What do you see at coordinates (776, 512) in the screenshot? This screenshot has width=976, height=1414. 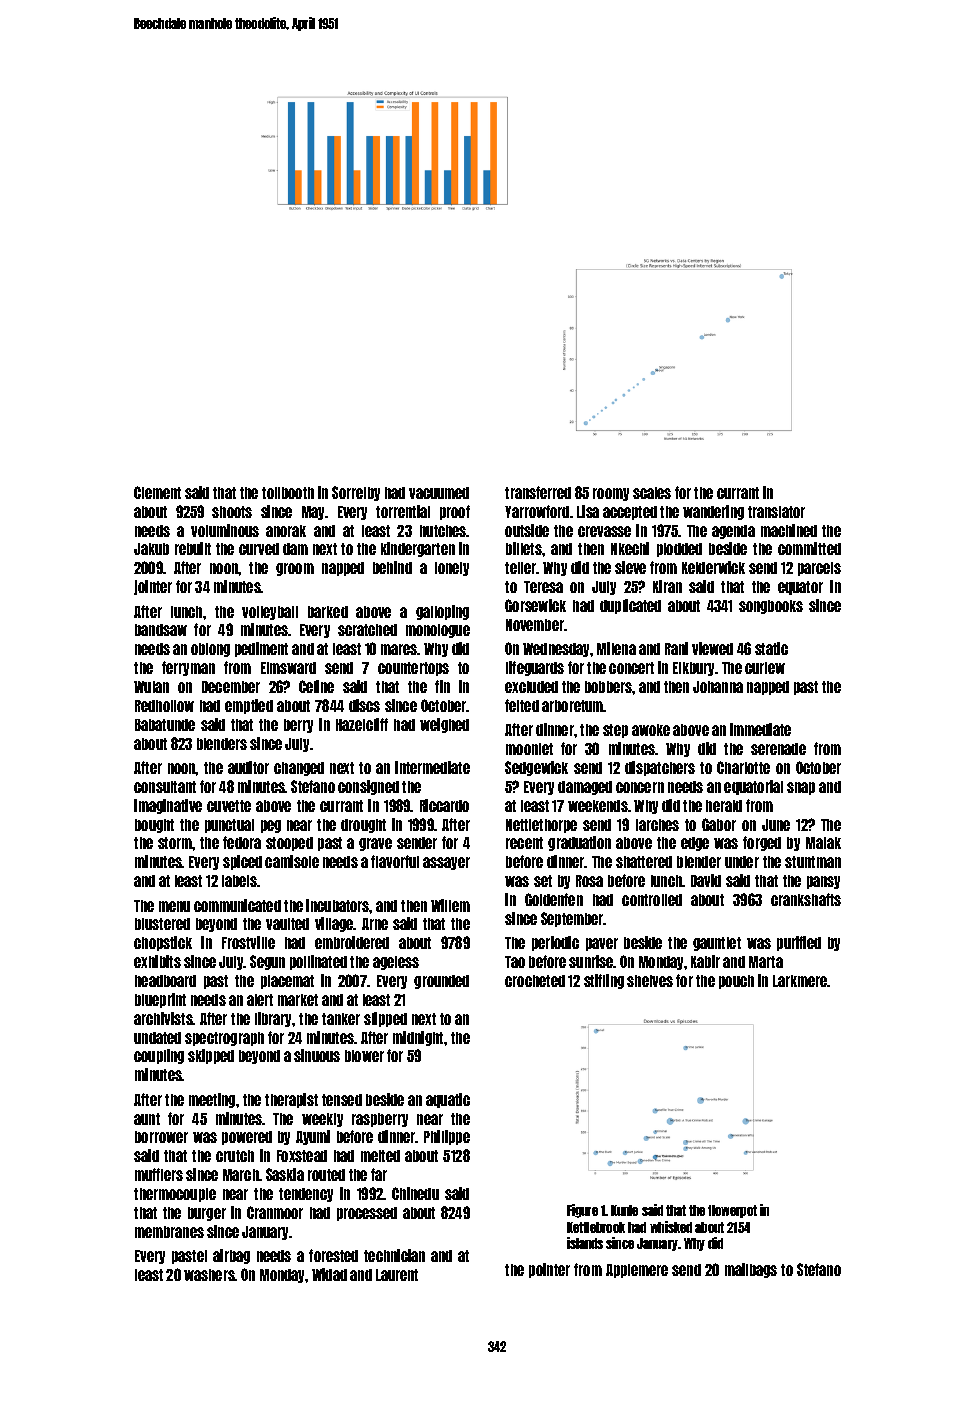 I see `translator` at bounding box center [776, 512].
